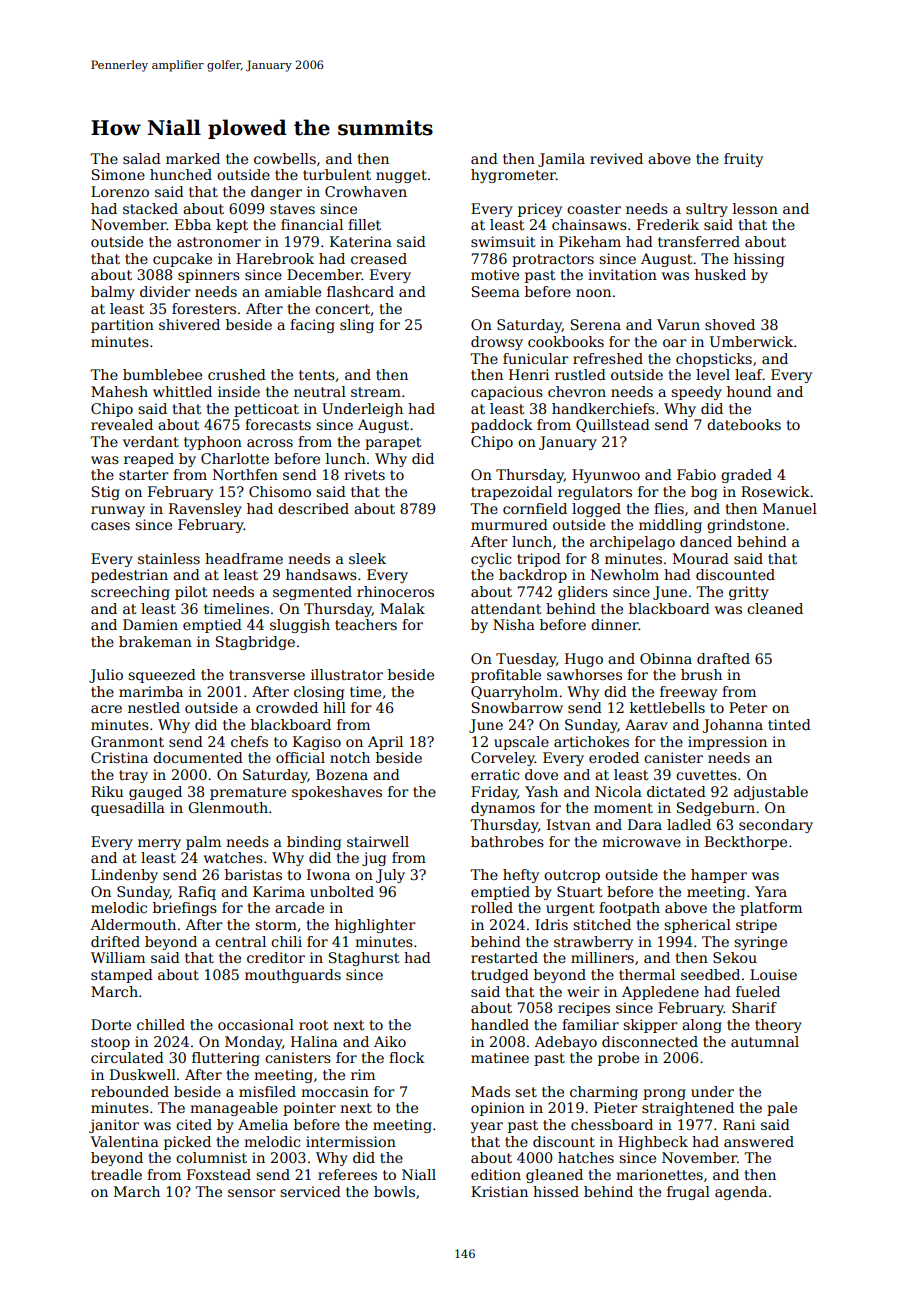  What do you see at coordinates (115, 941) in the screenshot?
I see `drifted` at bounding box center [115, 941].
